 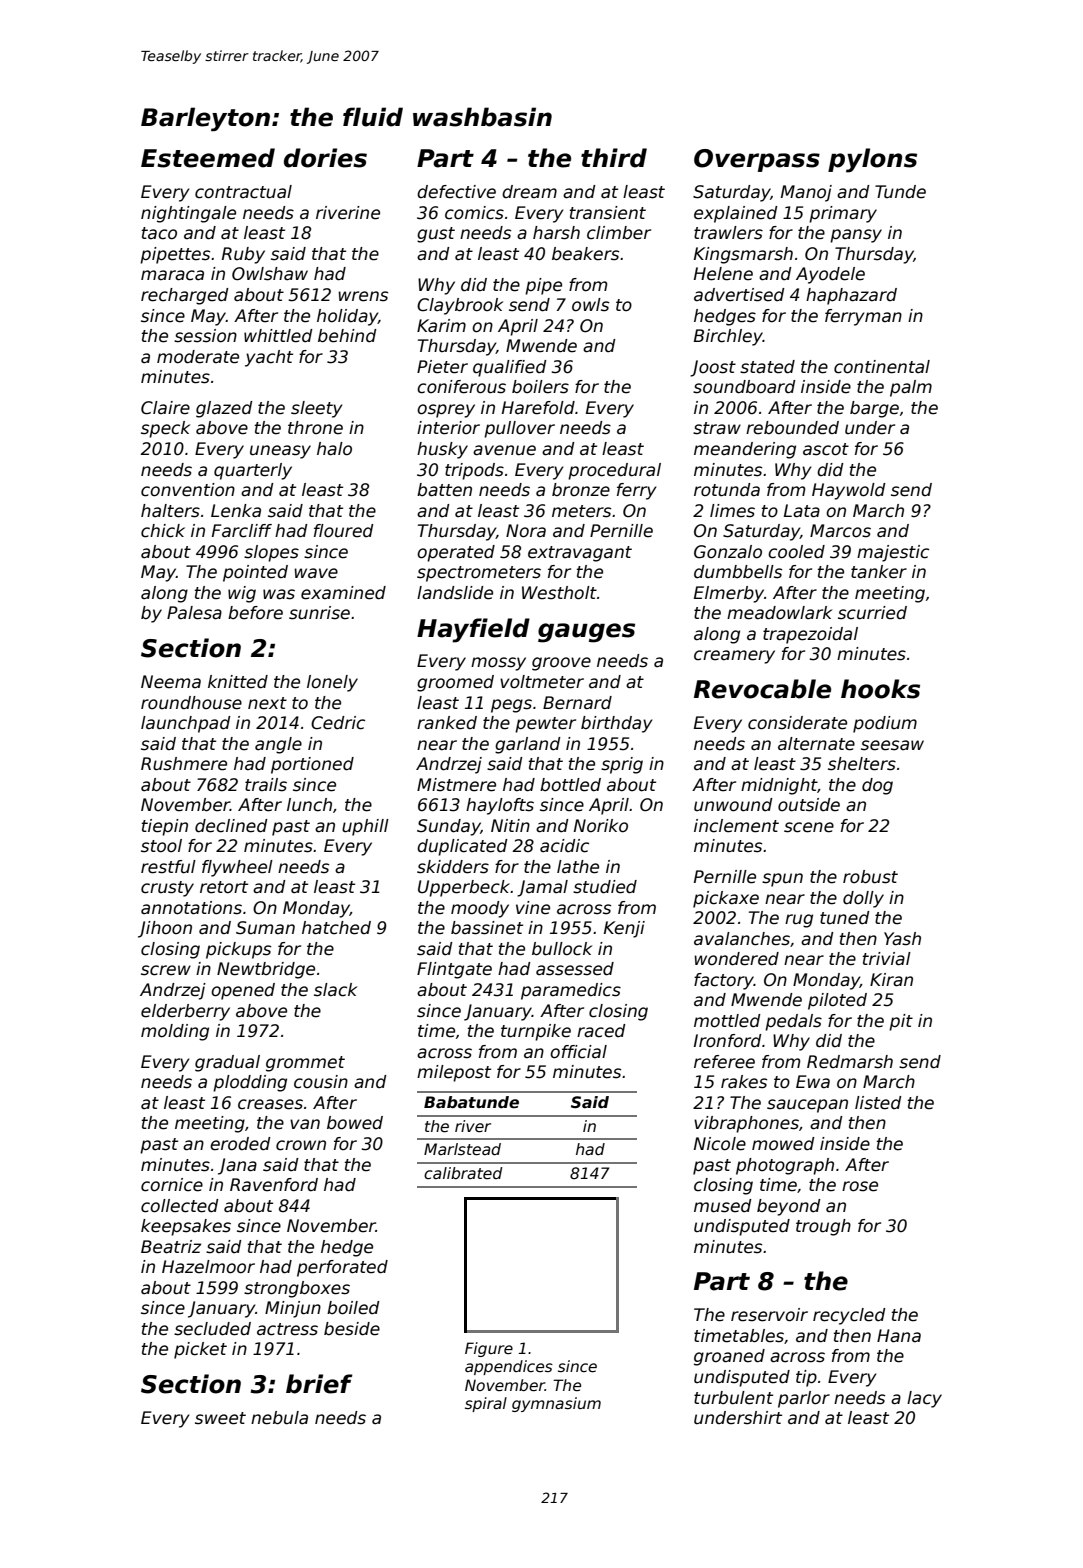 I want to click on osprey, so click(x=446, y=411).
